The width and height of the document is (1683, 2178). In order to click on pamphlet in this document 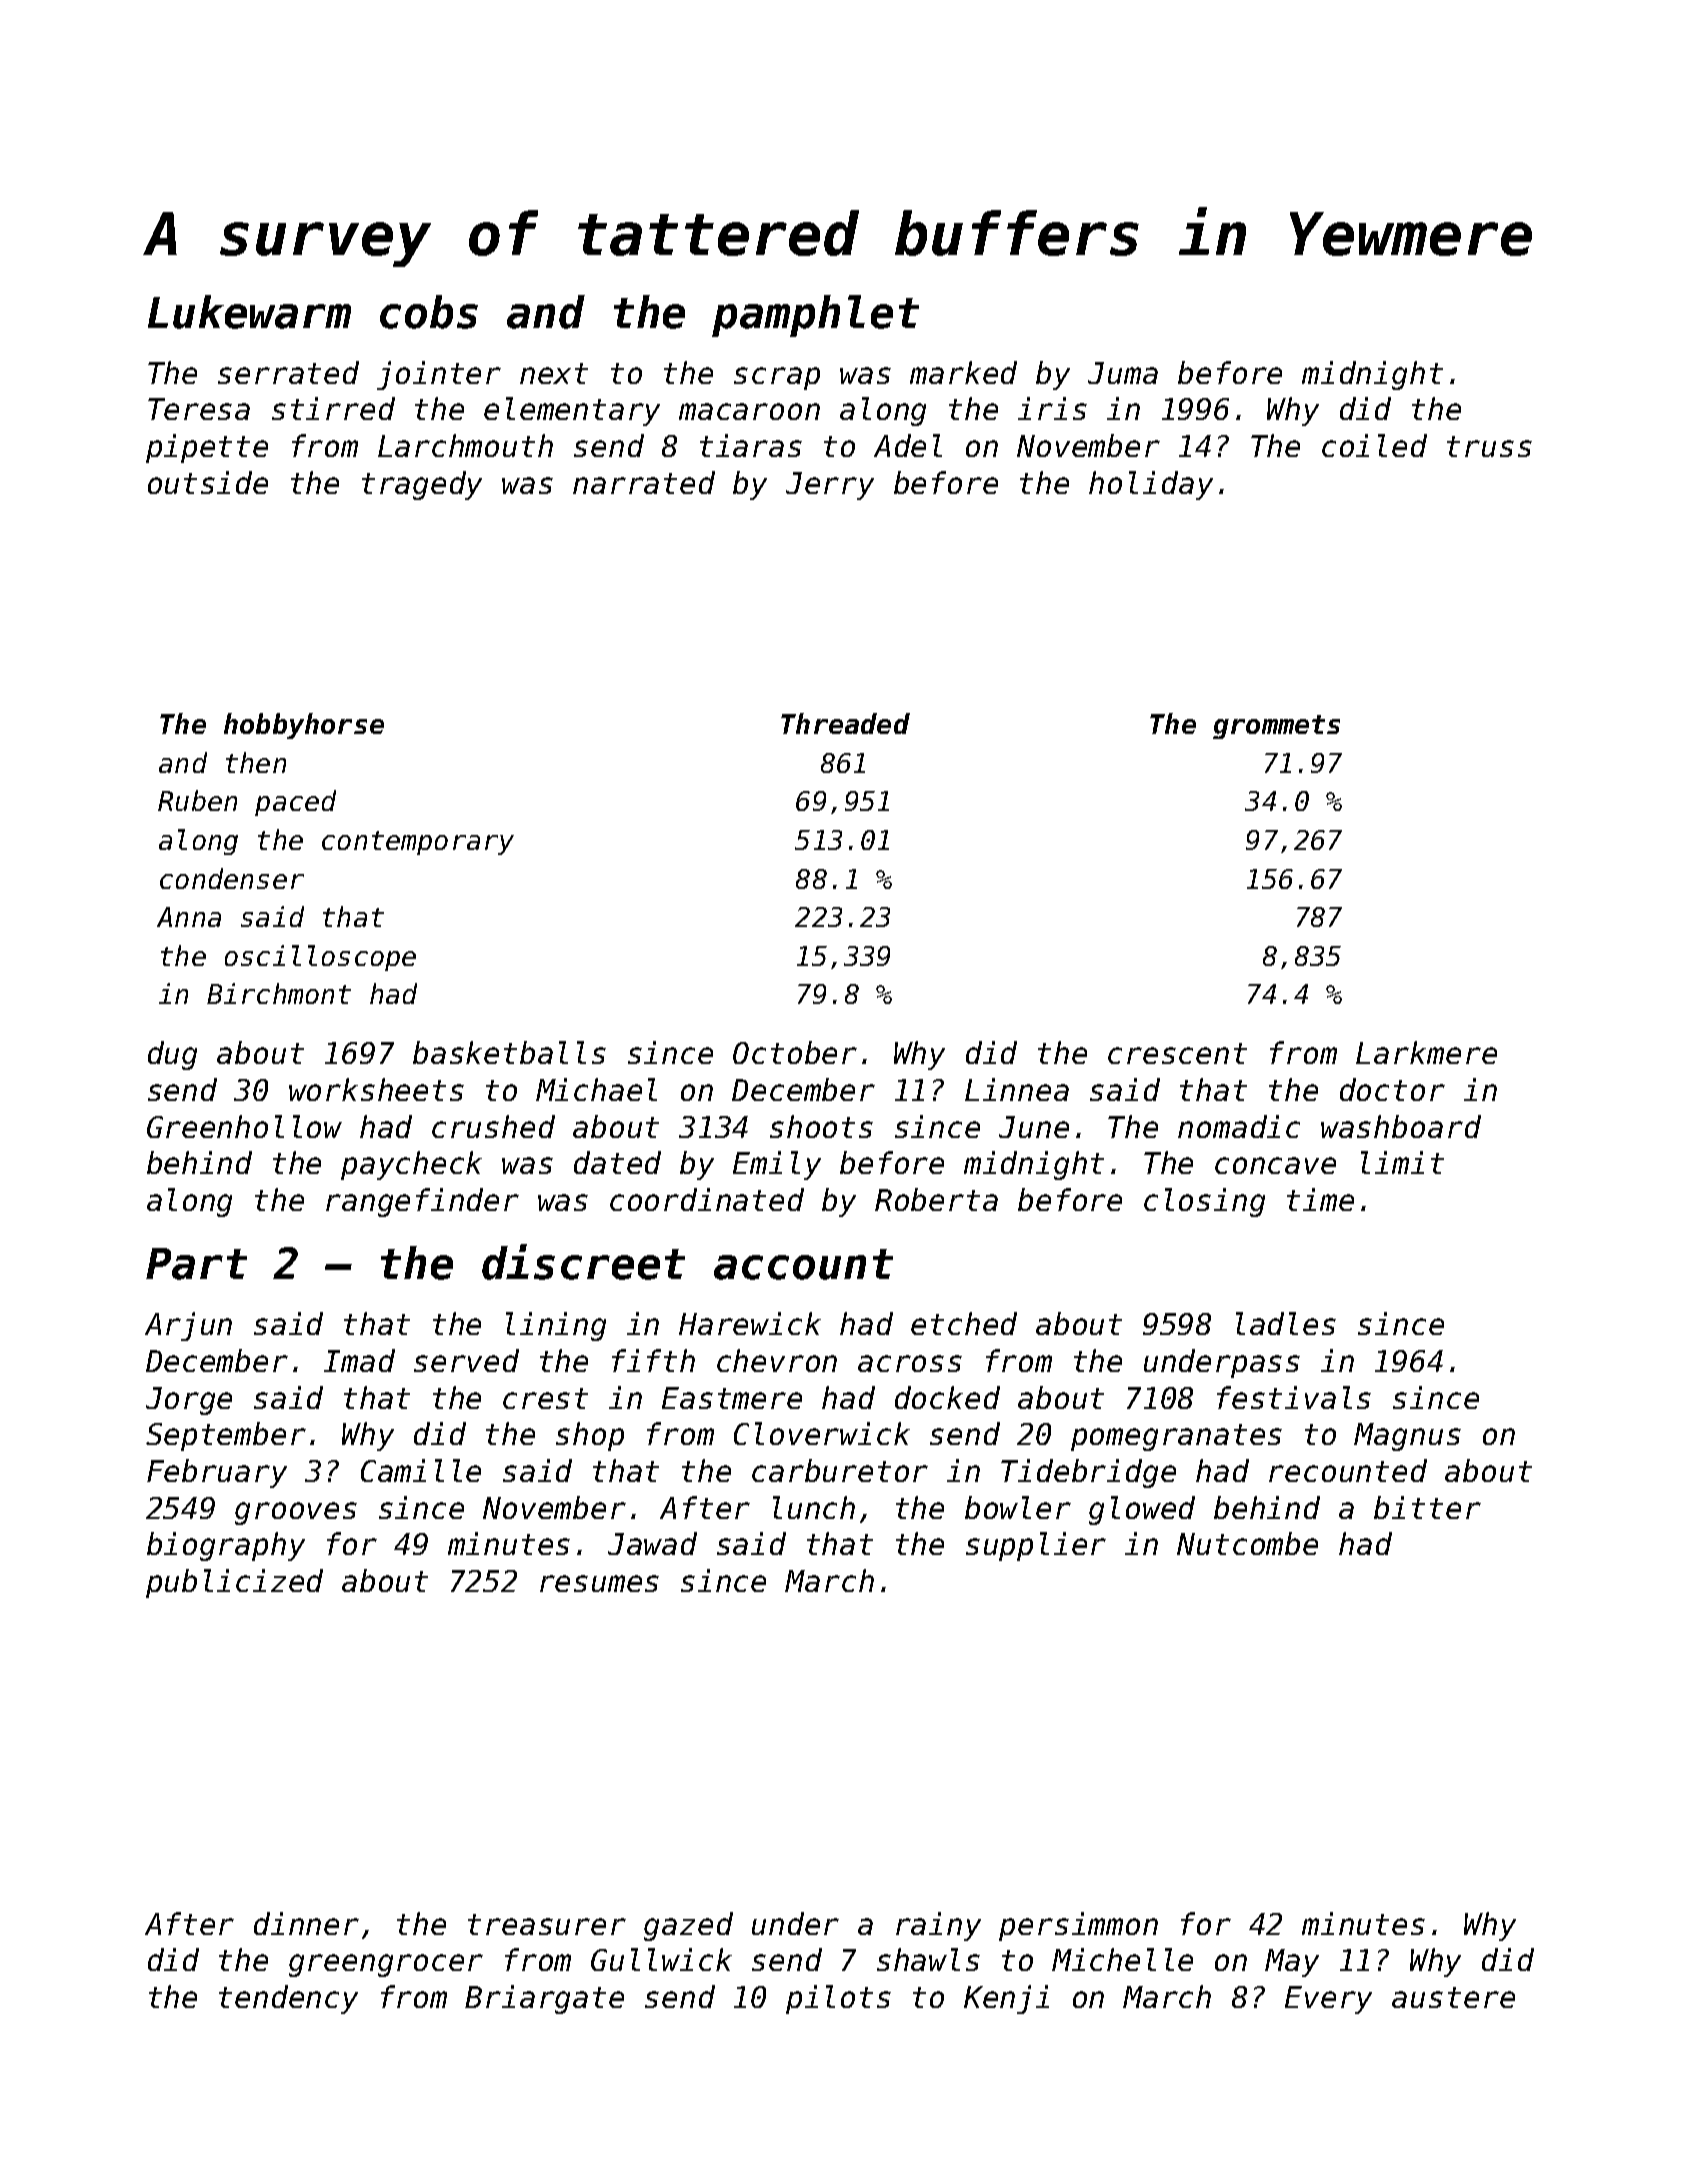, I will do `click(815, 316)`.
